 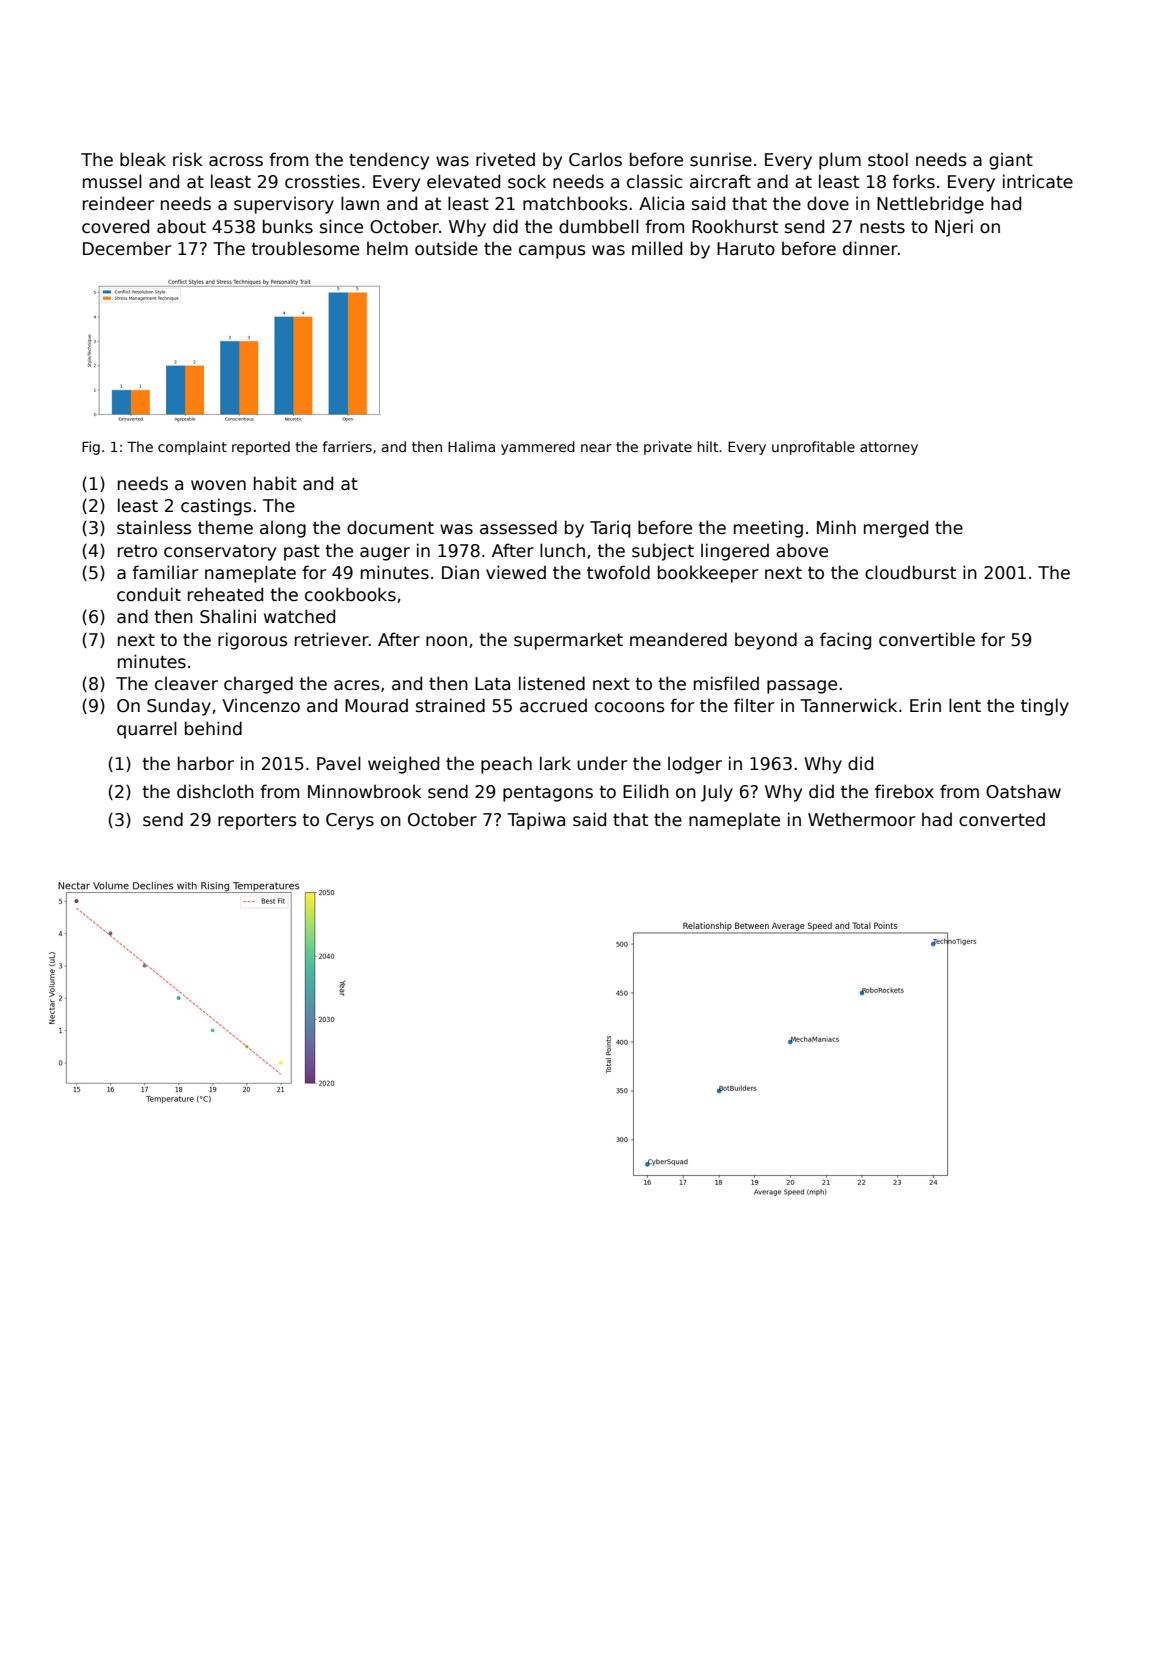 What do you see at coordinates (505, 159) in the screenshot?
I see `riveted` at bounding box center [505, 159].
